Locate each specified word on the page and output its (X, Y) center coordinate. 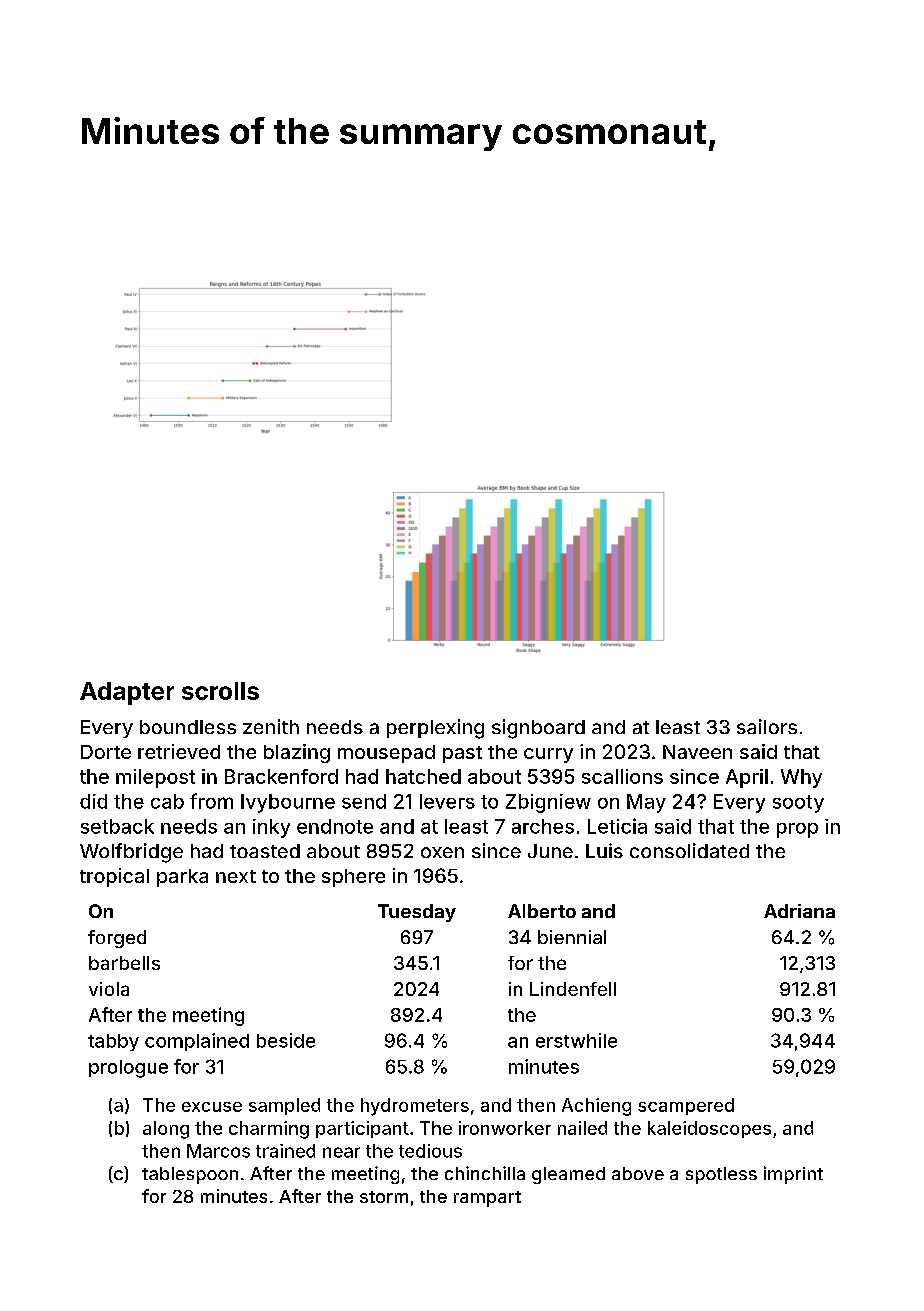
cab (167, 801)
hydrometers (415, 1107)
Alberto (542, 911)
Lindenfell (573, 989)
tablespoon (190, 1175)
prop (797, 830)
